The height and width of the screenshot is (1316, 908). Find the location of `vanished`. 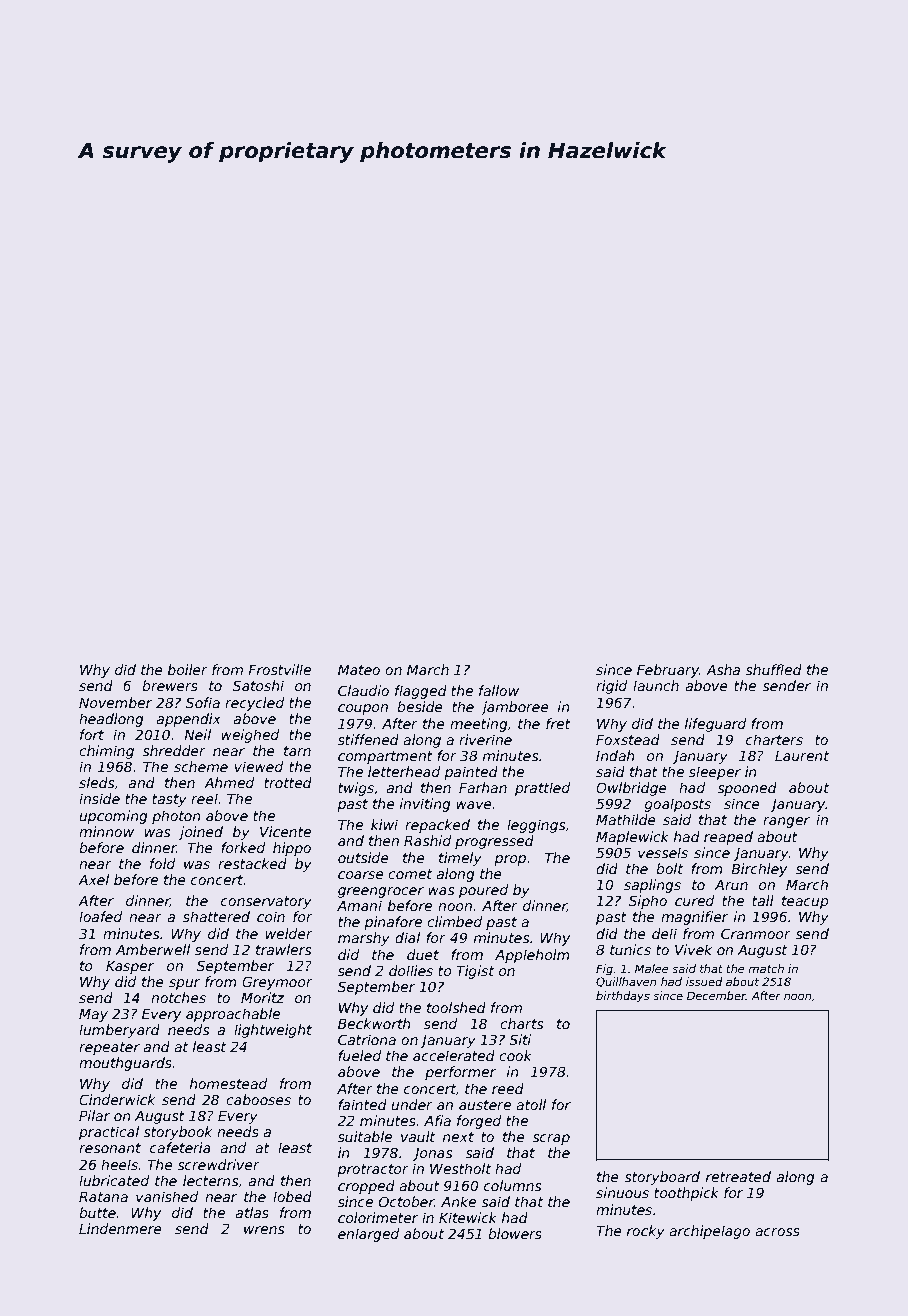

vanished is located at coordinates (167, 1196).
